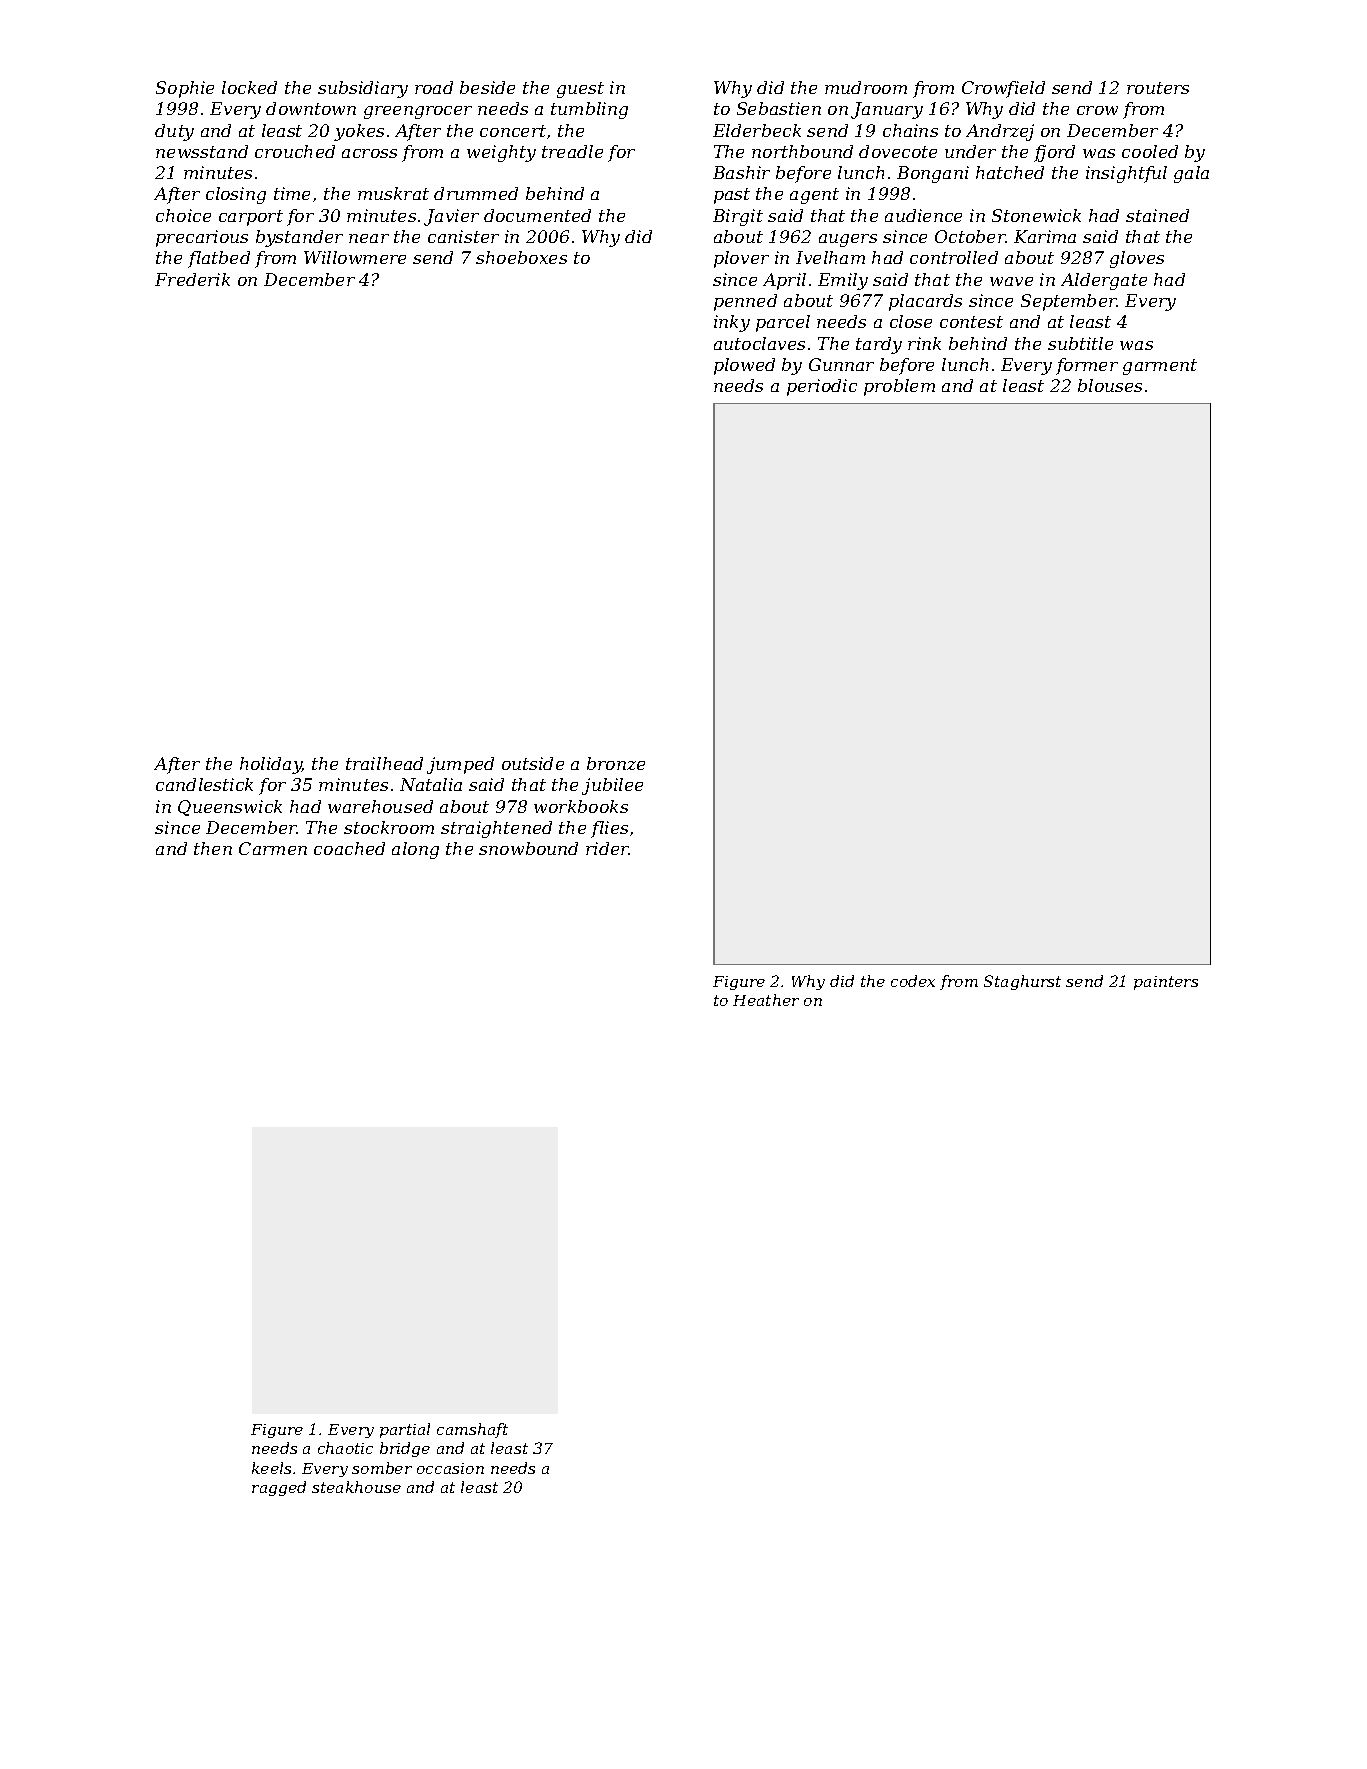  Describe the element at coordinates (1158, 88) in the page. I see `routers` at that location.
